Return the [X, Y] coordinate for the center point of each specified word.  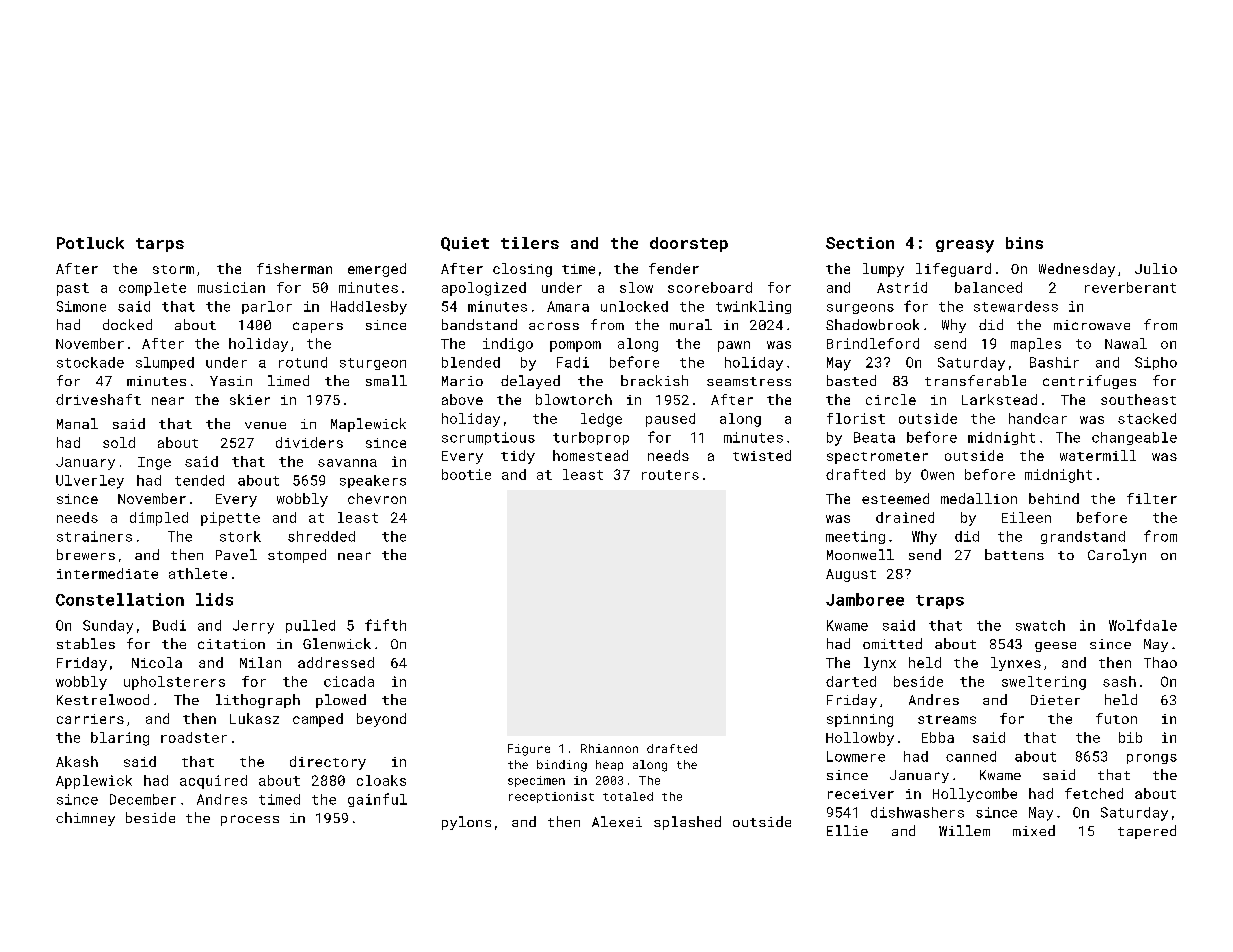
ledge [601, 420]
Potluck [90, 243]
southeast [1138, 399]
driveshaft [98, 399]
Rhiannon [609, 748]
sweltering [1044, 683]
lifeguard [953, 270]
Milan [260, 662]
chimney [85, 819]
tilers [530, 243]
